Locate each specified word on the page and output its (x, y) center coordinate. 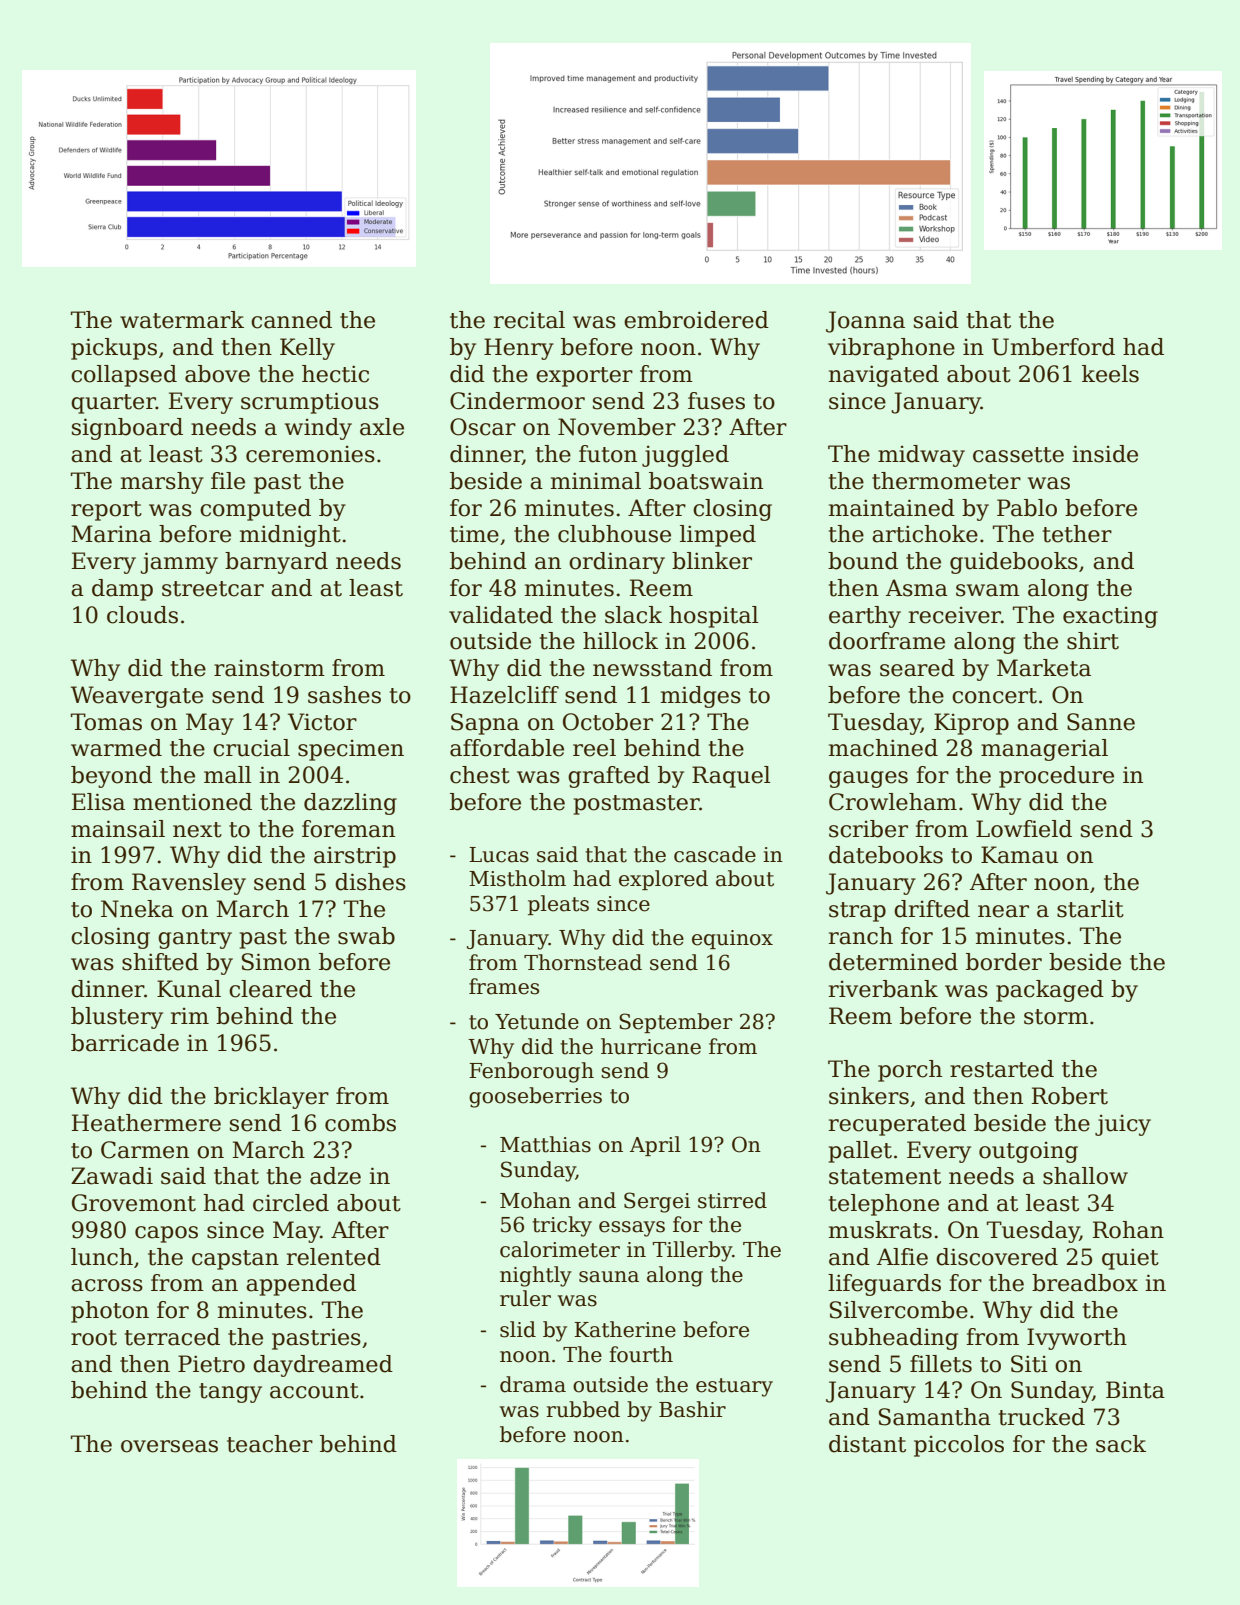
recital (529, 320)
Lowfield (1024, 829)
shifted (160, 962)
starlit (1090, 909)
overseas (169, 1446)
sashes (344, 695)
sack (1121, 1444)
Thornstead (583, 962)
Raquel (731, 777)
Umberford (1053, 347)
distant (867, 1444)
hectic (335, 374)
